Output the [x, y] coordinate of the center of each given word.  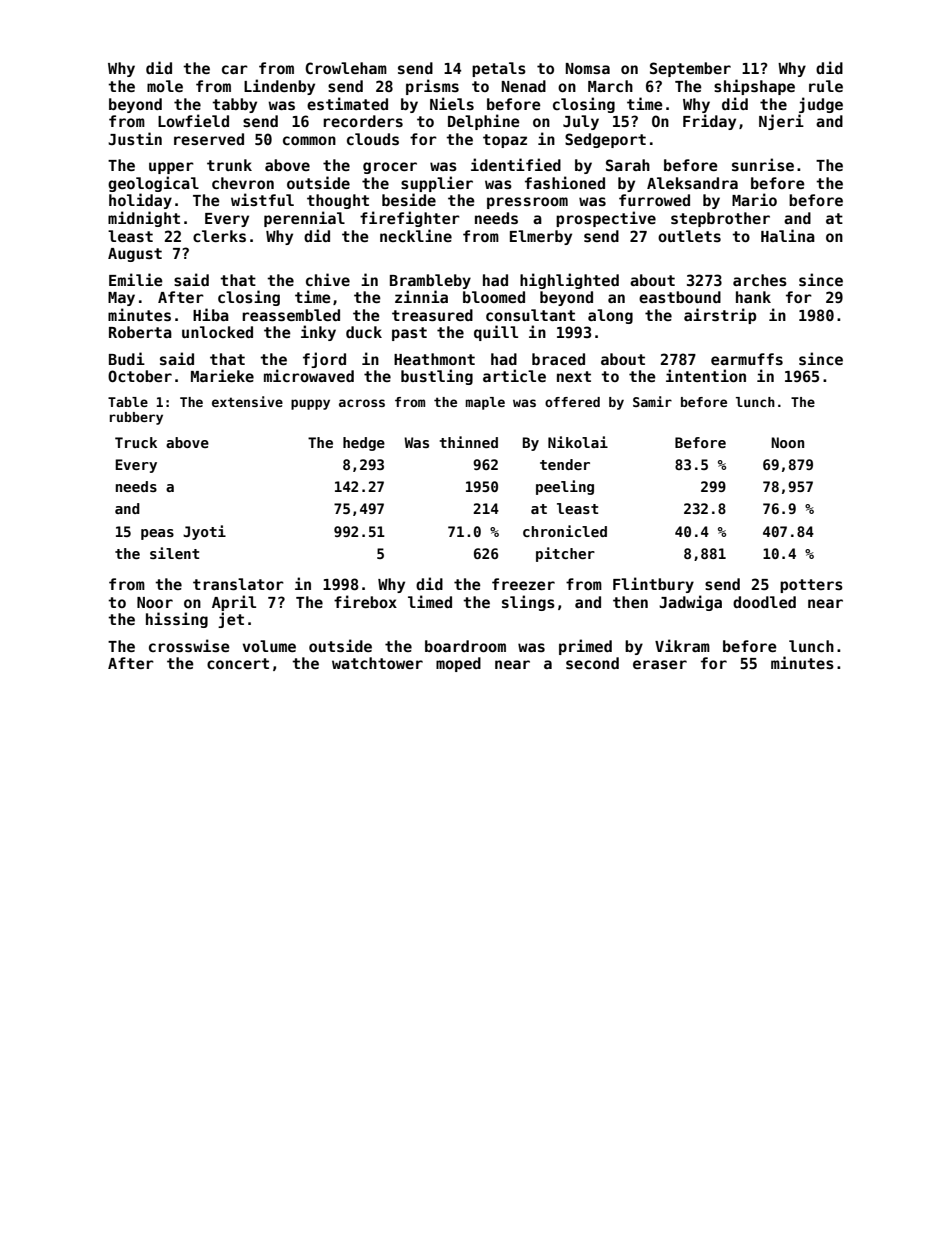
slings [528, 603]
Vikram [682, 645]
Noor [155, 602]
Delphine [484, 122]
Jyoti [204, 532]
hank [753, 297]
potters [811, 586]
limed [430, 601]
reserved [209, 139]
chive [328, 279]
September [690, 69]
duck [364, 332]
